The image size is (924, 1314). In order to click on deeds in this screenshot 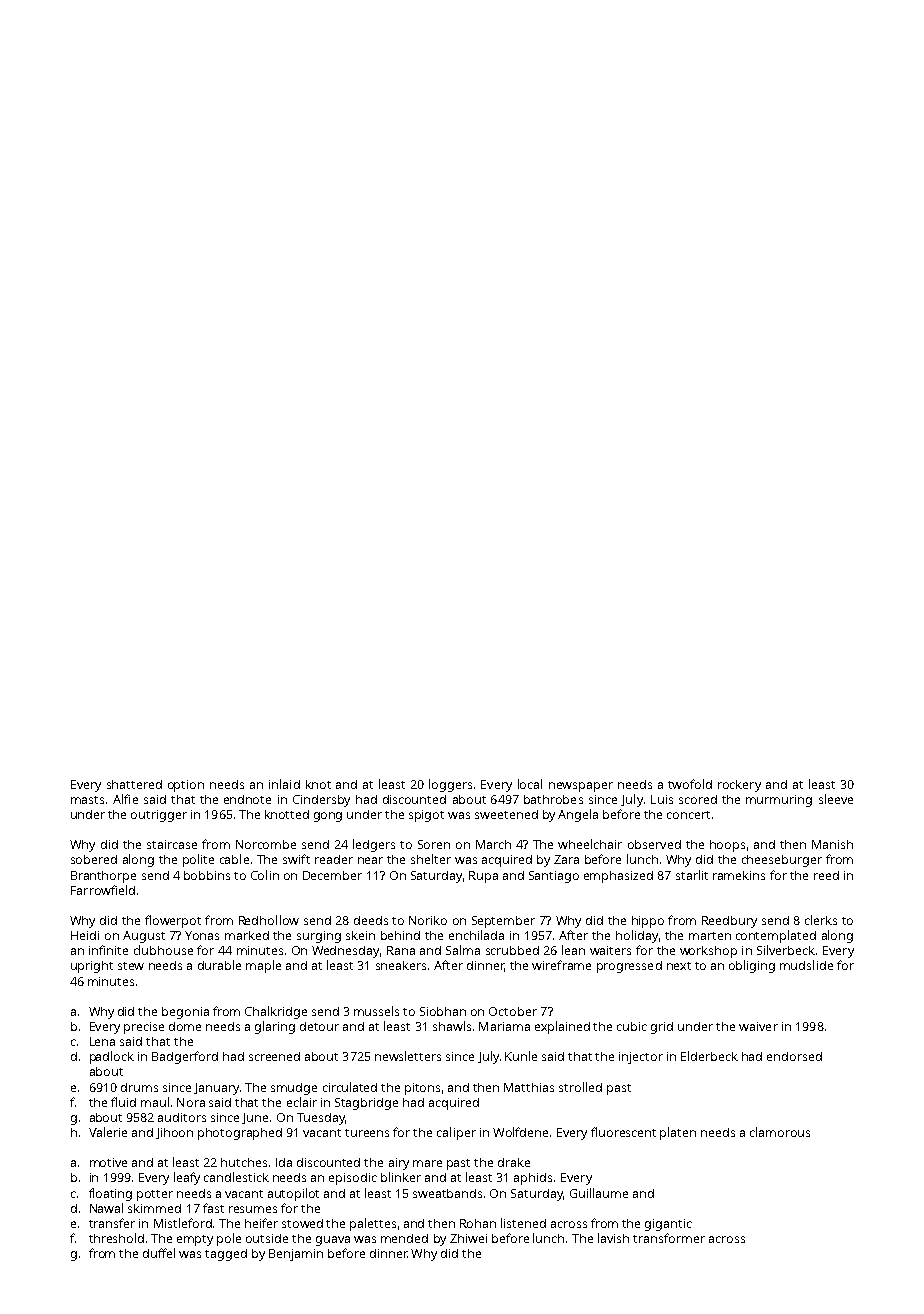, I will do `click(371, 920)`.
